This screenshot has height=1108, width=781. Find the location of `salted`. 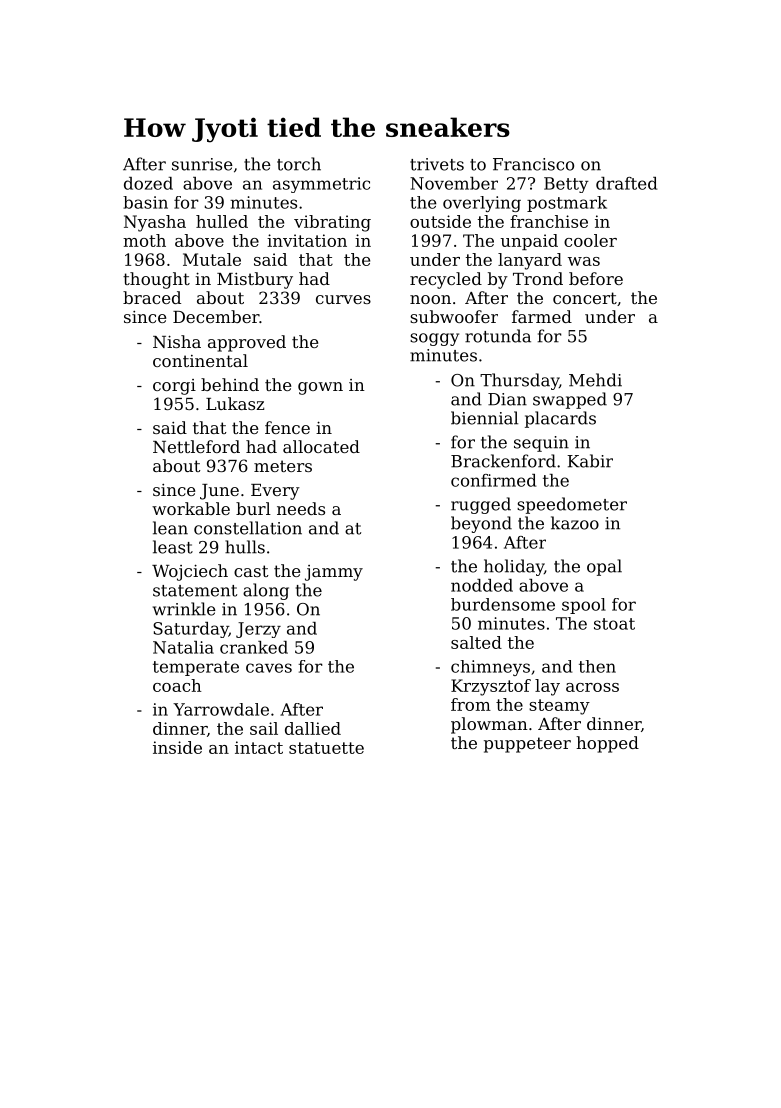

salted is located at coordinates (476, 642).
